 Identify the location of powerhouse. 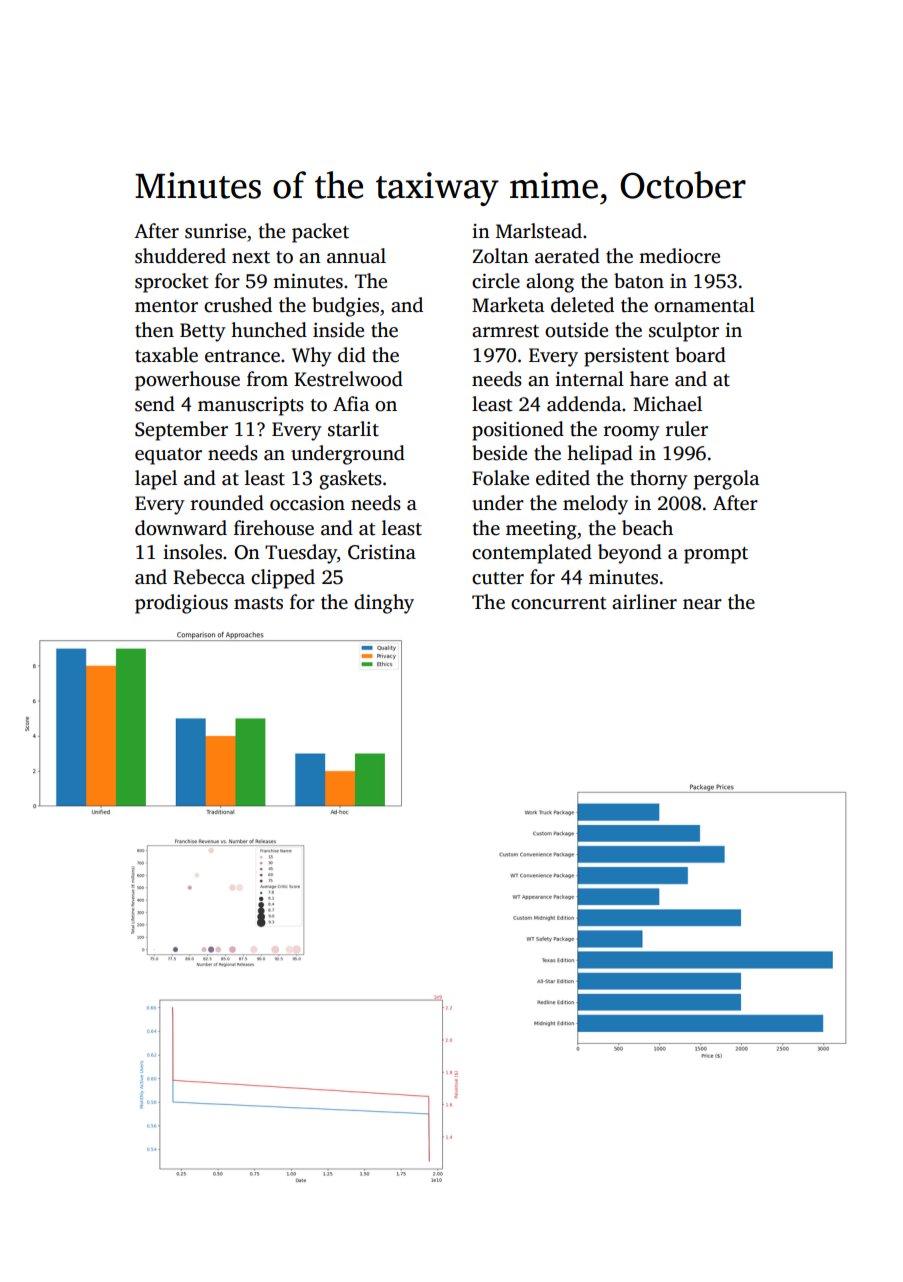
(187, 381).
